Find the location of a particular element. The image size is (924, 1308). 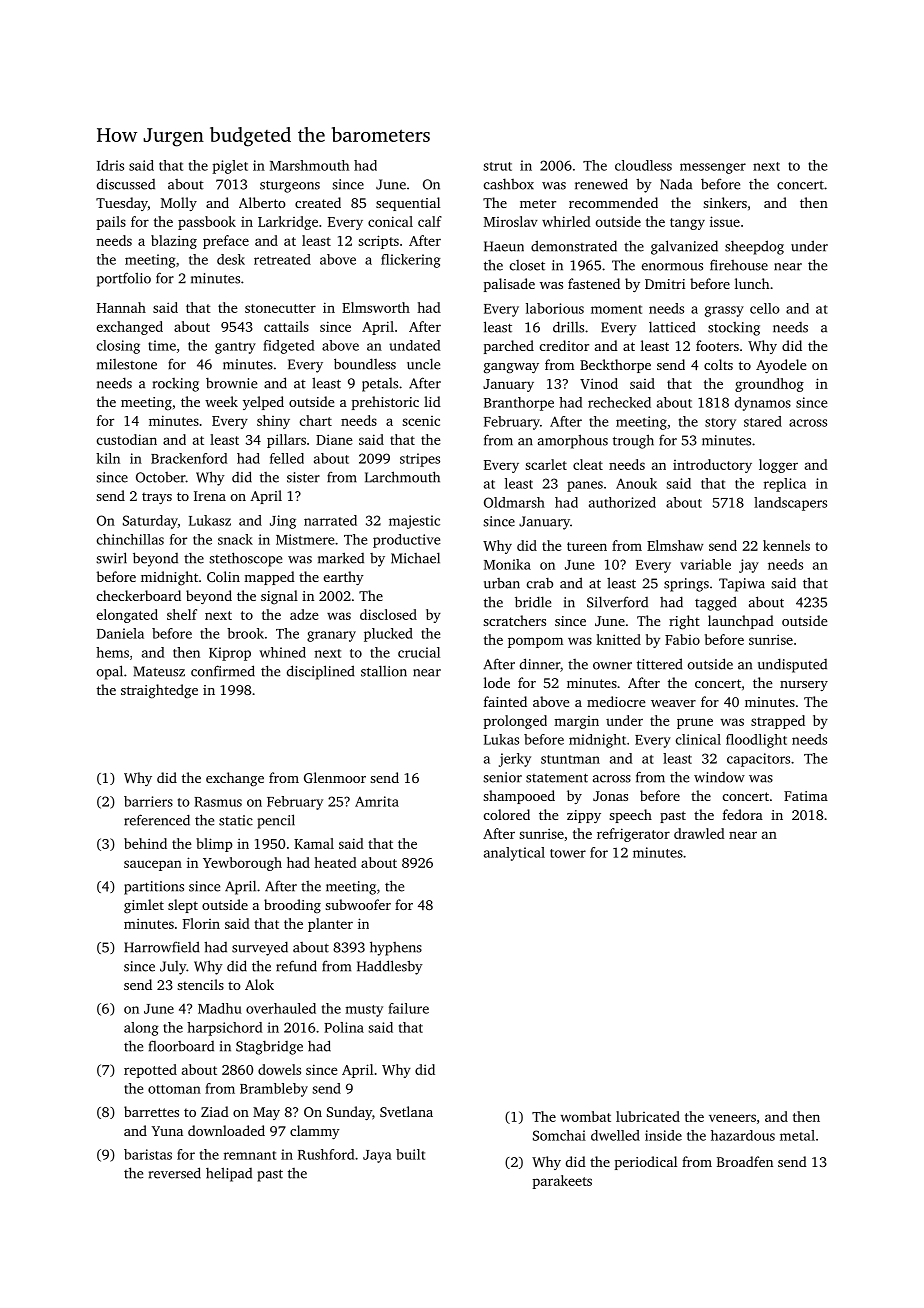

sheepdog is located at coordinates (754, 247).
